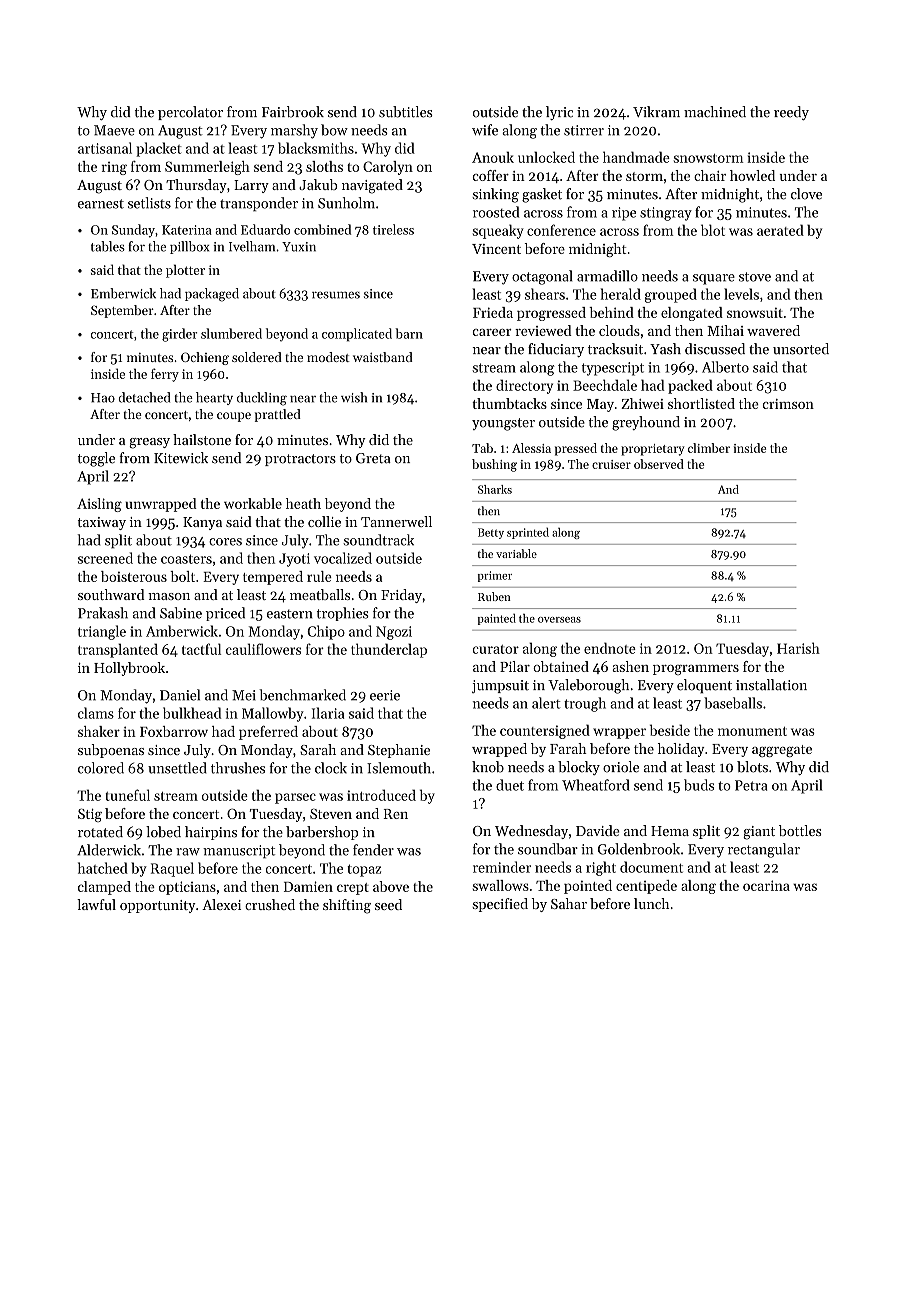 The image size is (908, 1316). I want to click on reviewed, so click(543, 330).
